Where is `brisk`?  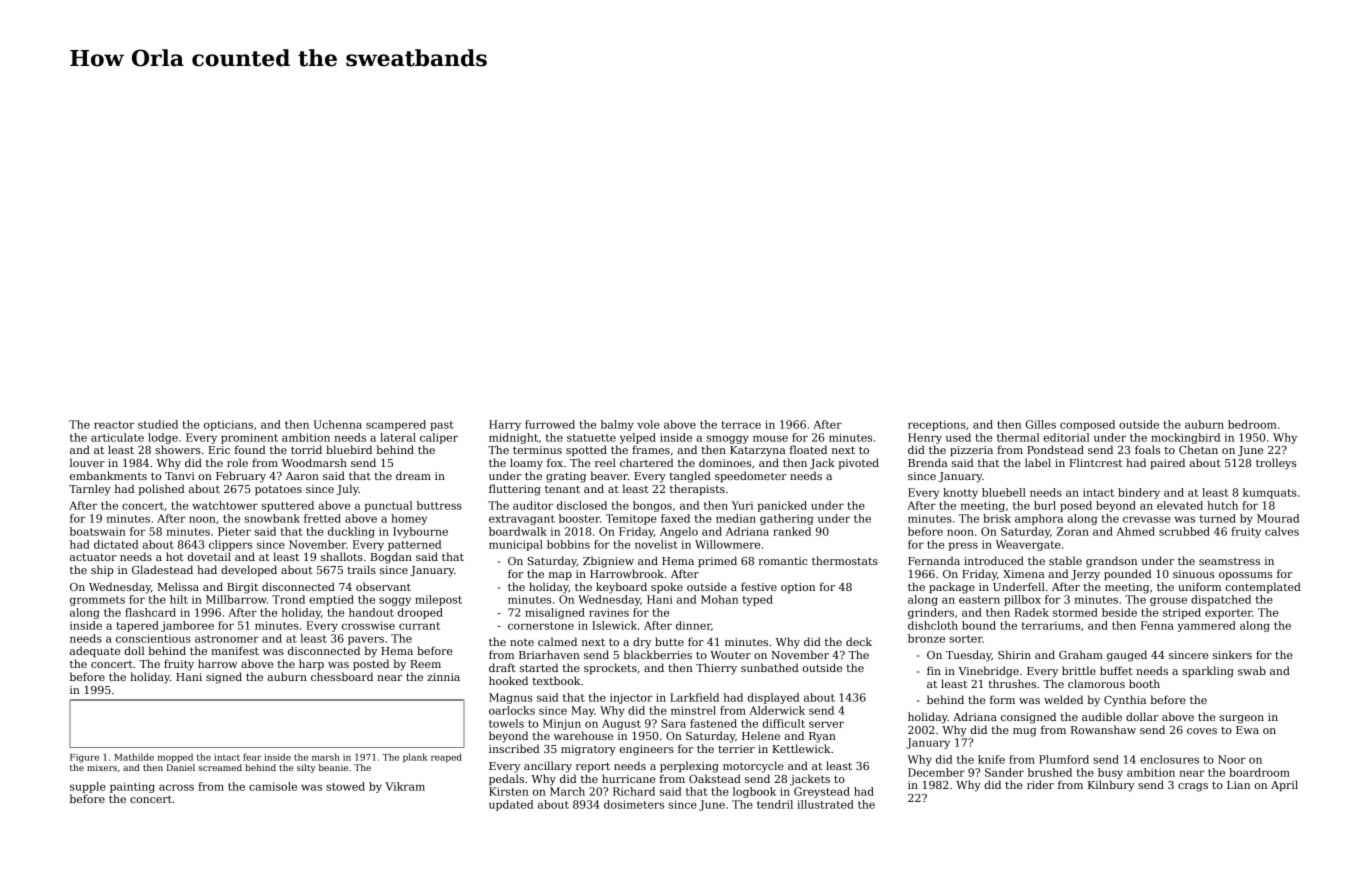
brisk is located at coordinates (997, 518).
